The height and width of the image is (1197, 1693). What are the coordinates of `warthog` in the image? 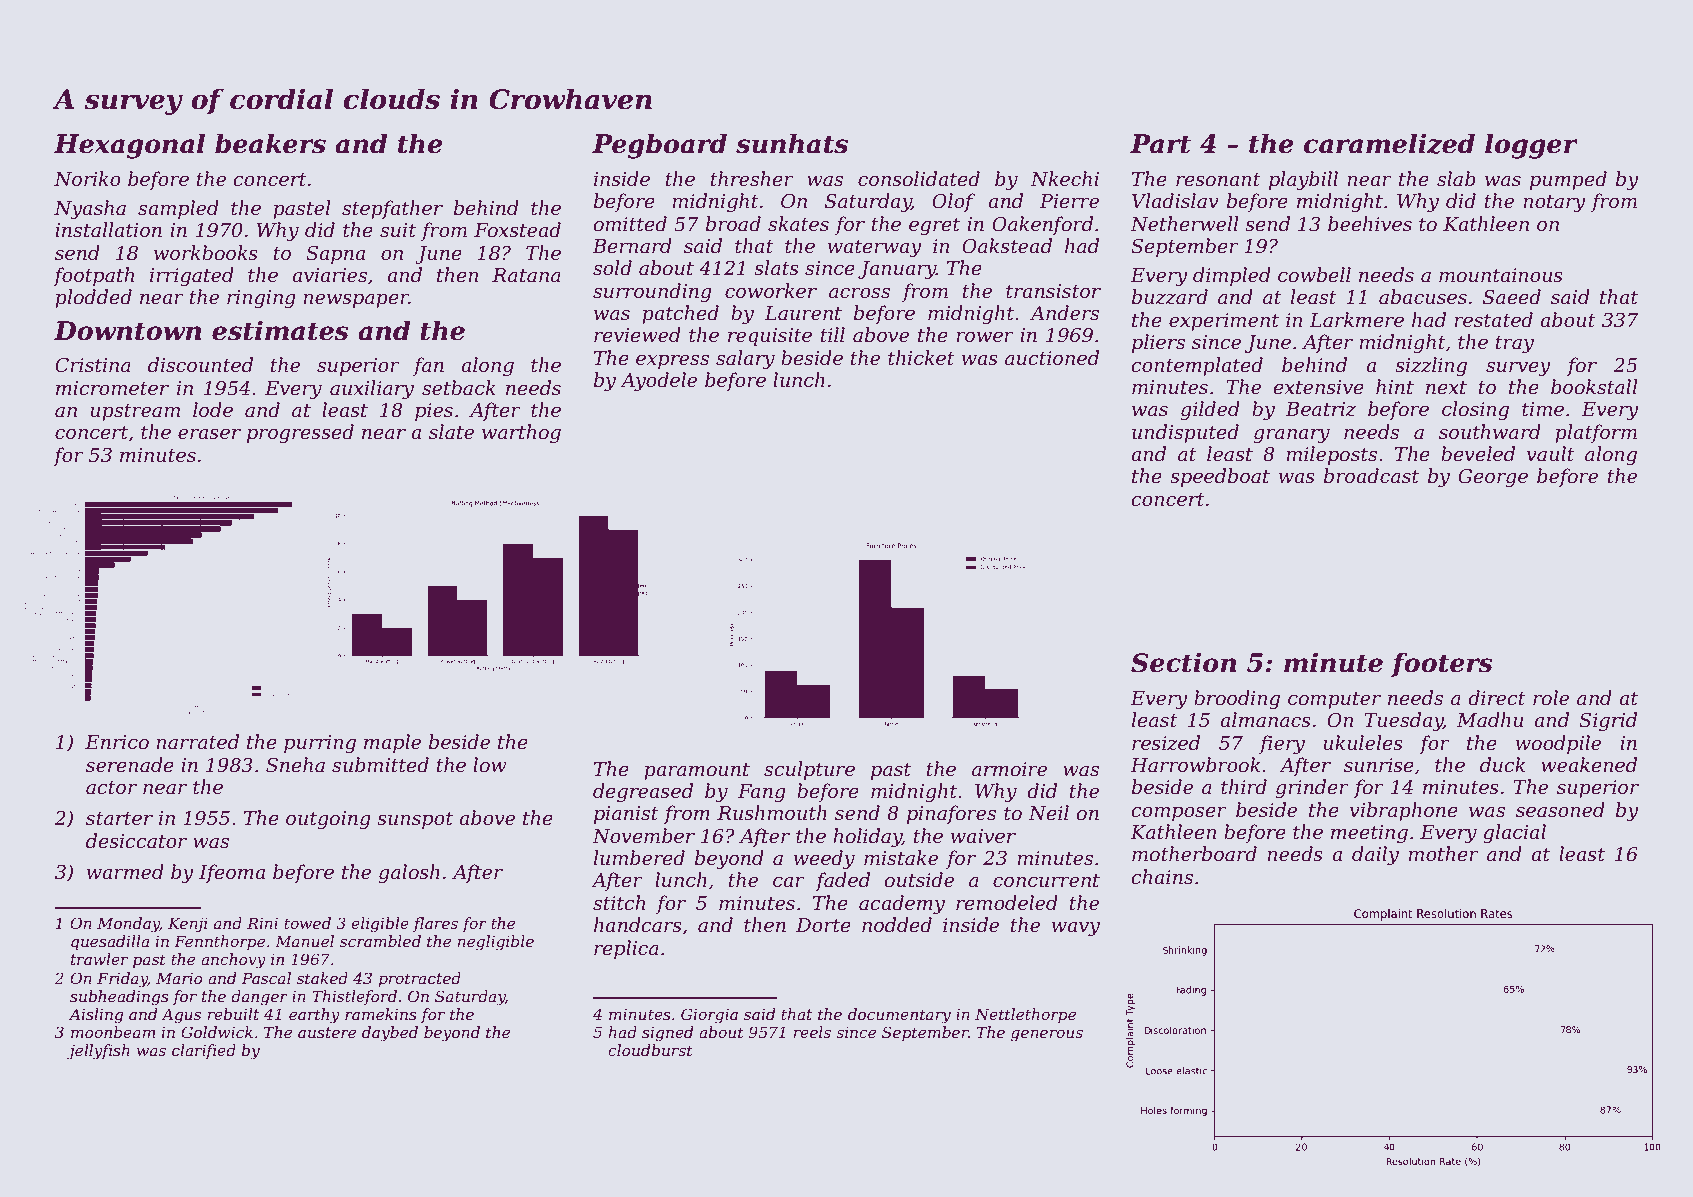 It's located at (521, 434).
